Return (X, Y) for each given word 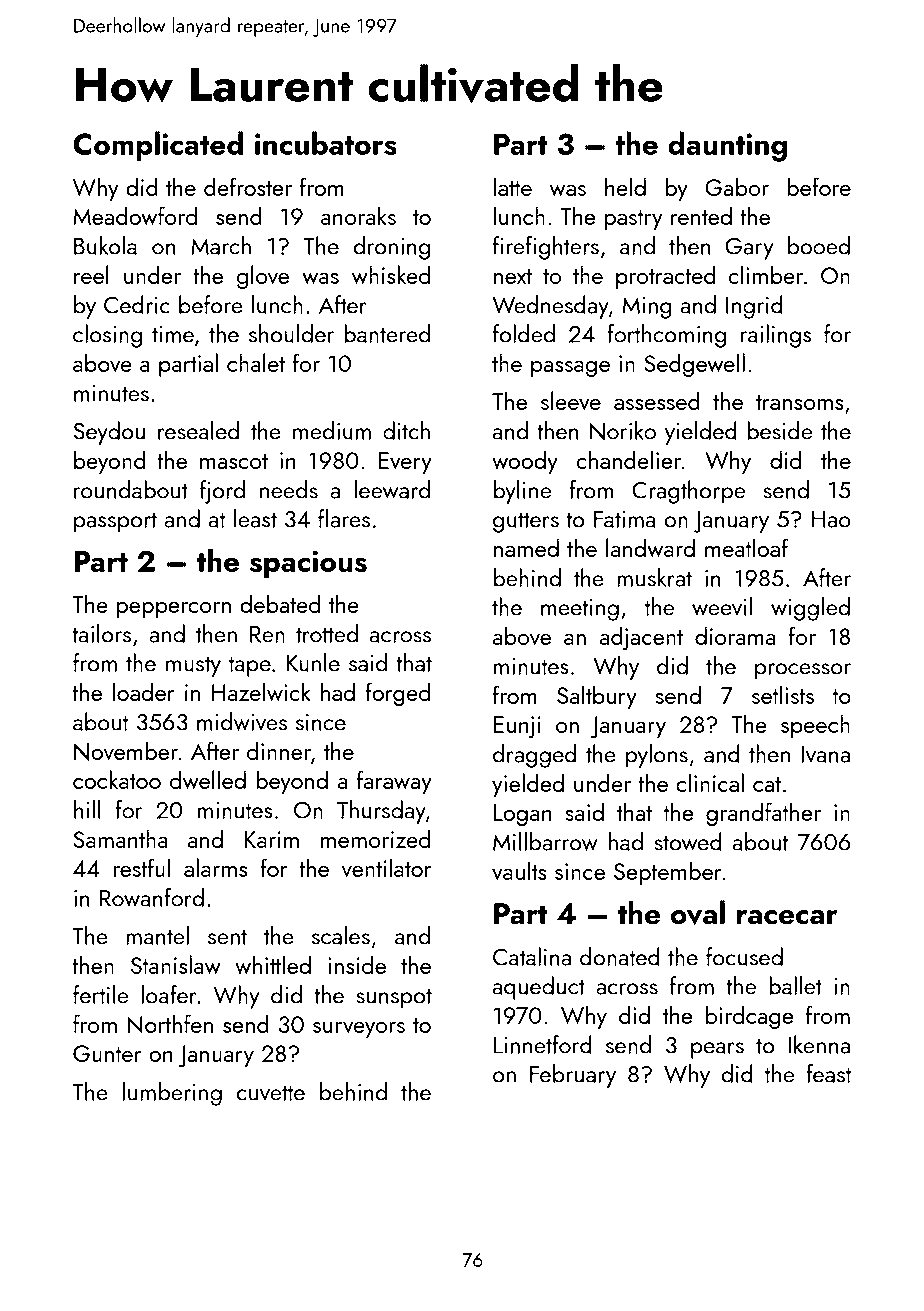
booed (819, 245)
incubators (326, 143)
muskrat (654, 577)
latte (513, 186)
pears (717, 1050)
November (126, 751)
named (526, 547)
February (573, 1076)
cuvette (270, 1093)
